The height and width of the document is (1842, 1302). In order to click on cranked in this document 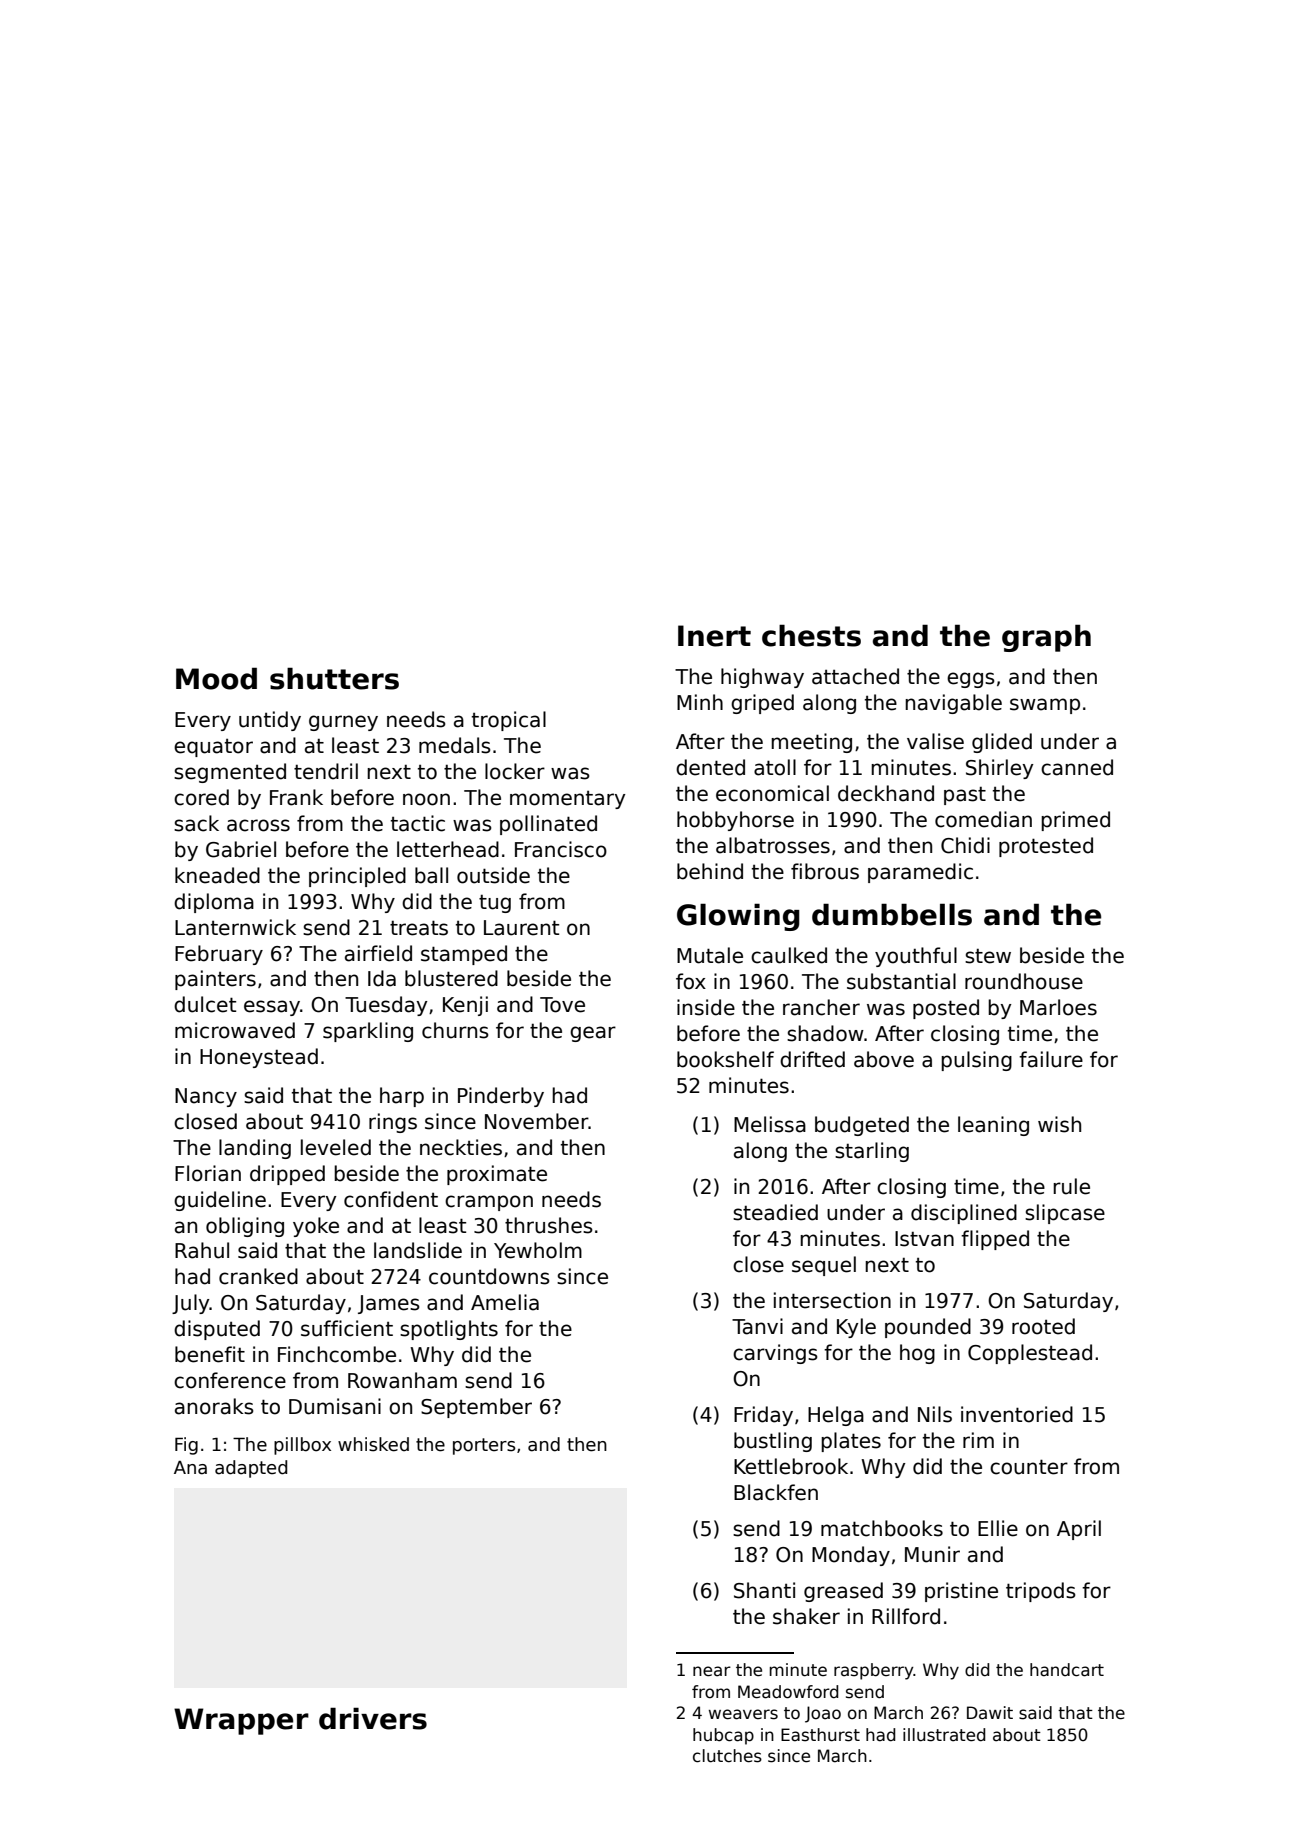, I will do `click(258, 1276)`.
